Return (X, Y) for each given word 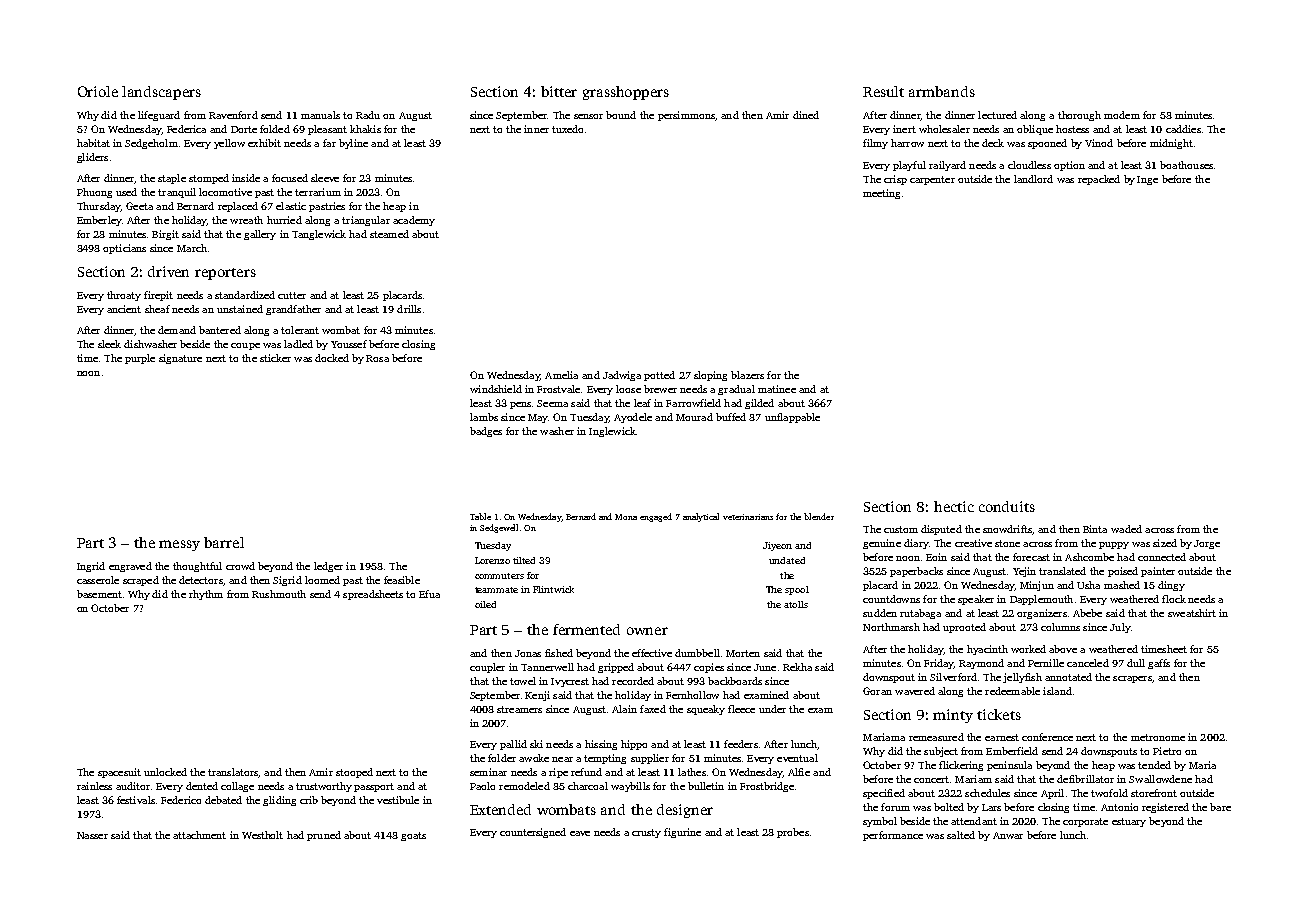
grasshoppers (626, 93)
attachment (199, 835)
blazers (747, 375)
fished (559, 653)
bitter (559, 91)
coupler (487, 668)
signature (180, 359)
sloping (710, 376)
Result (883, 91)
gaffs (1159, 664)
